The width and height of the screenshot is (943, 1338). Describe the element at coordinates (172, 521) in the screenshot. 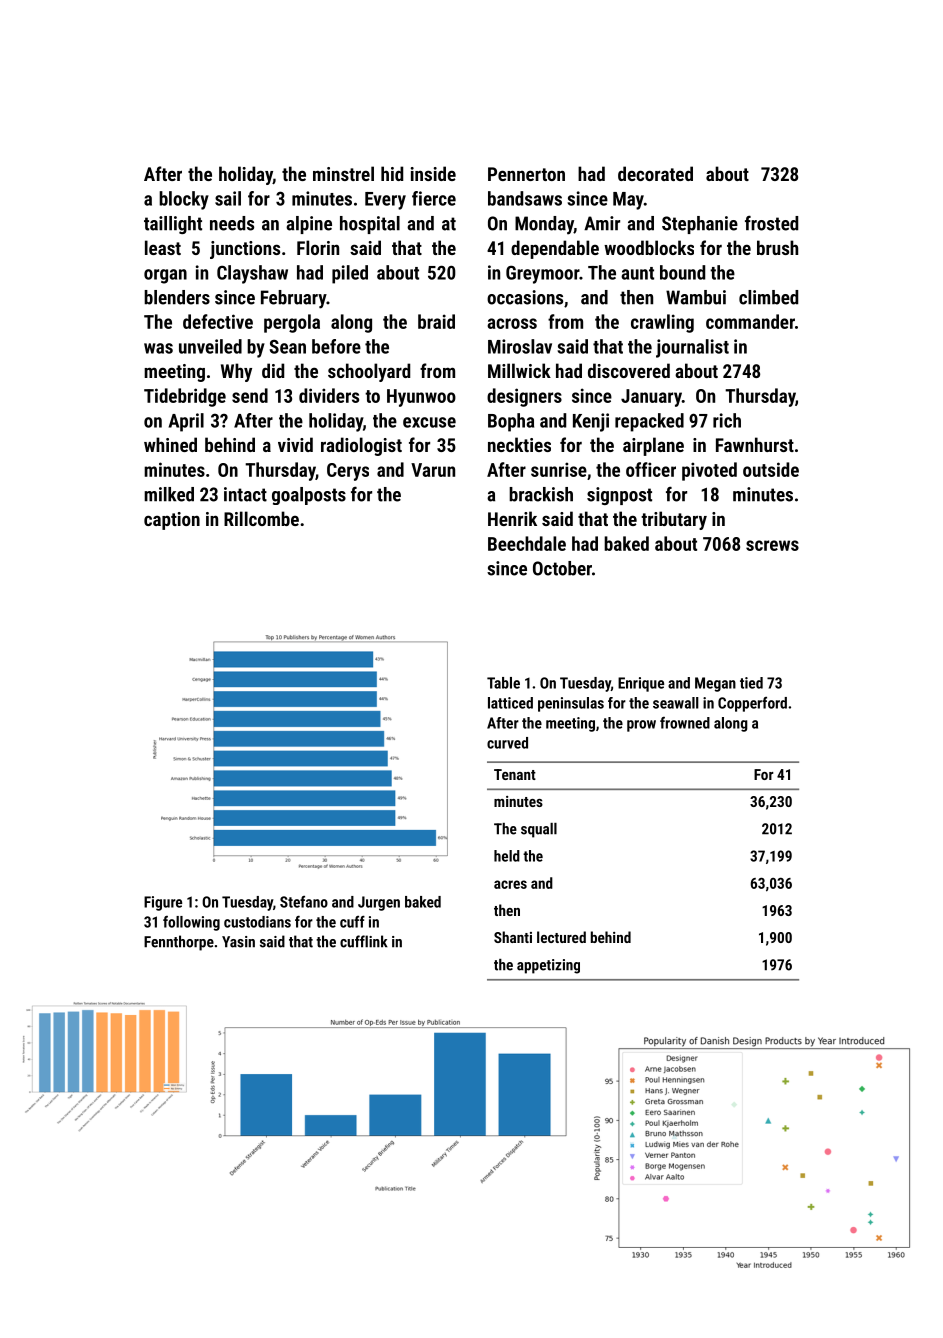

I see `caption` at that location.
